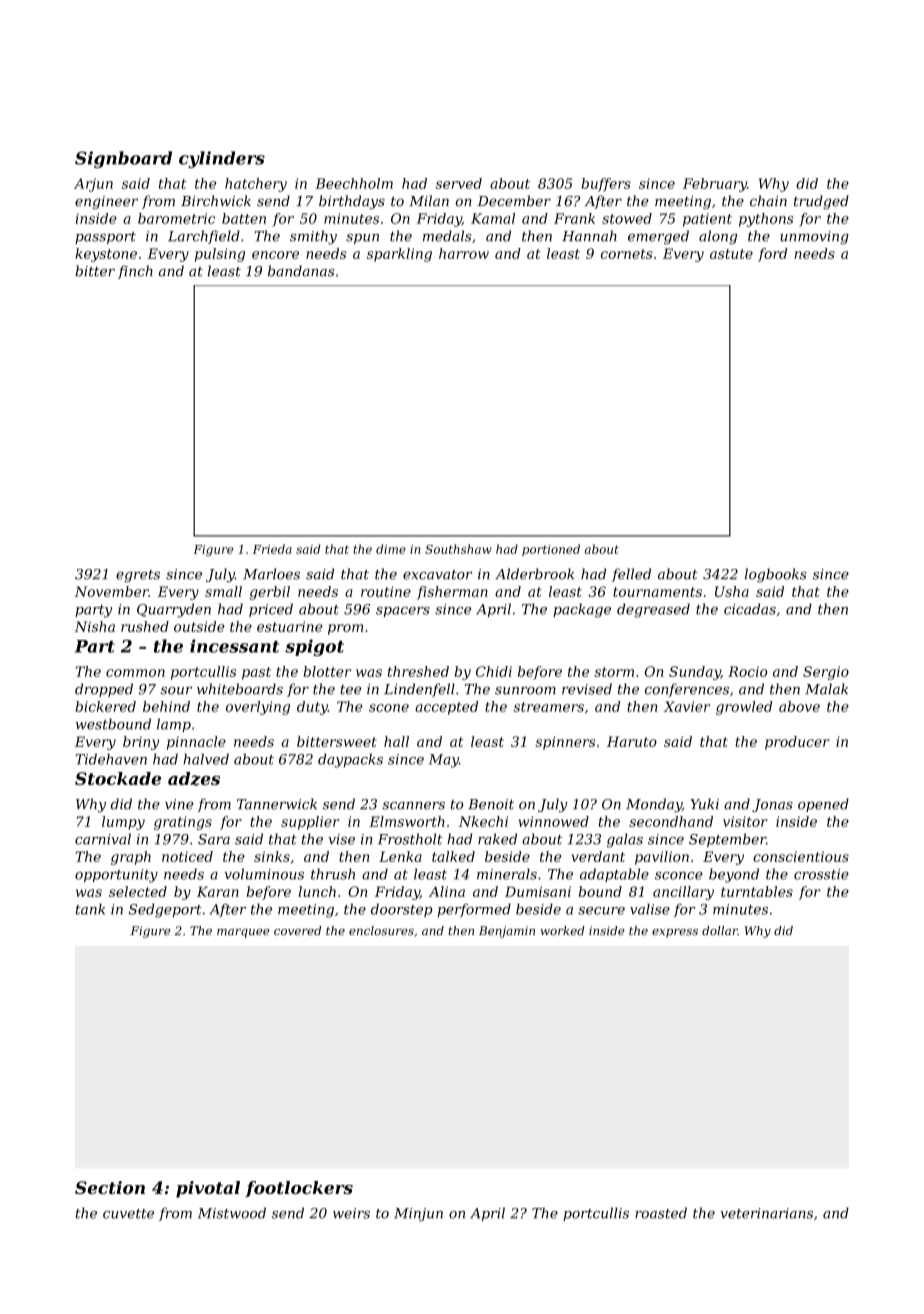 The width and height of the screenshot is (924, 1314). Describe the element at coordinates (418, 1215) in the screenshot. I see `Minjun` at that location.
